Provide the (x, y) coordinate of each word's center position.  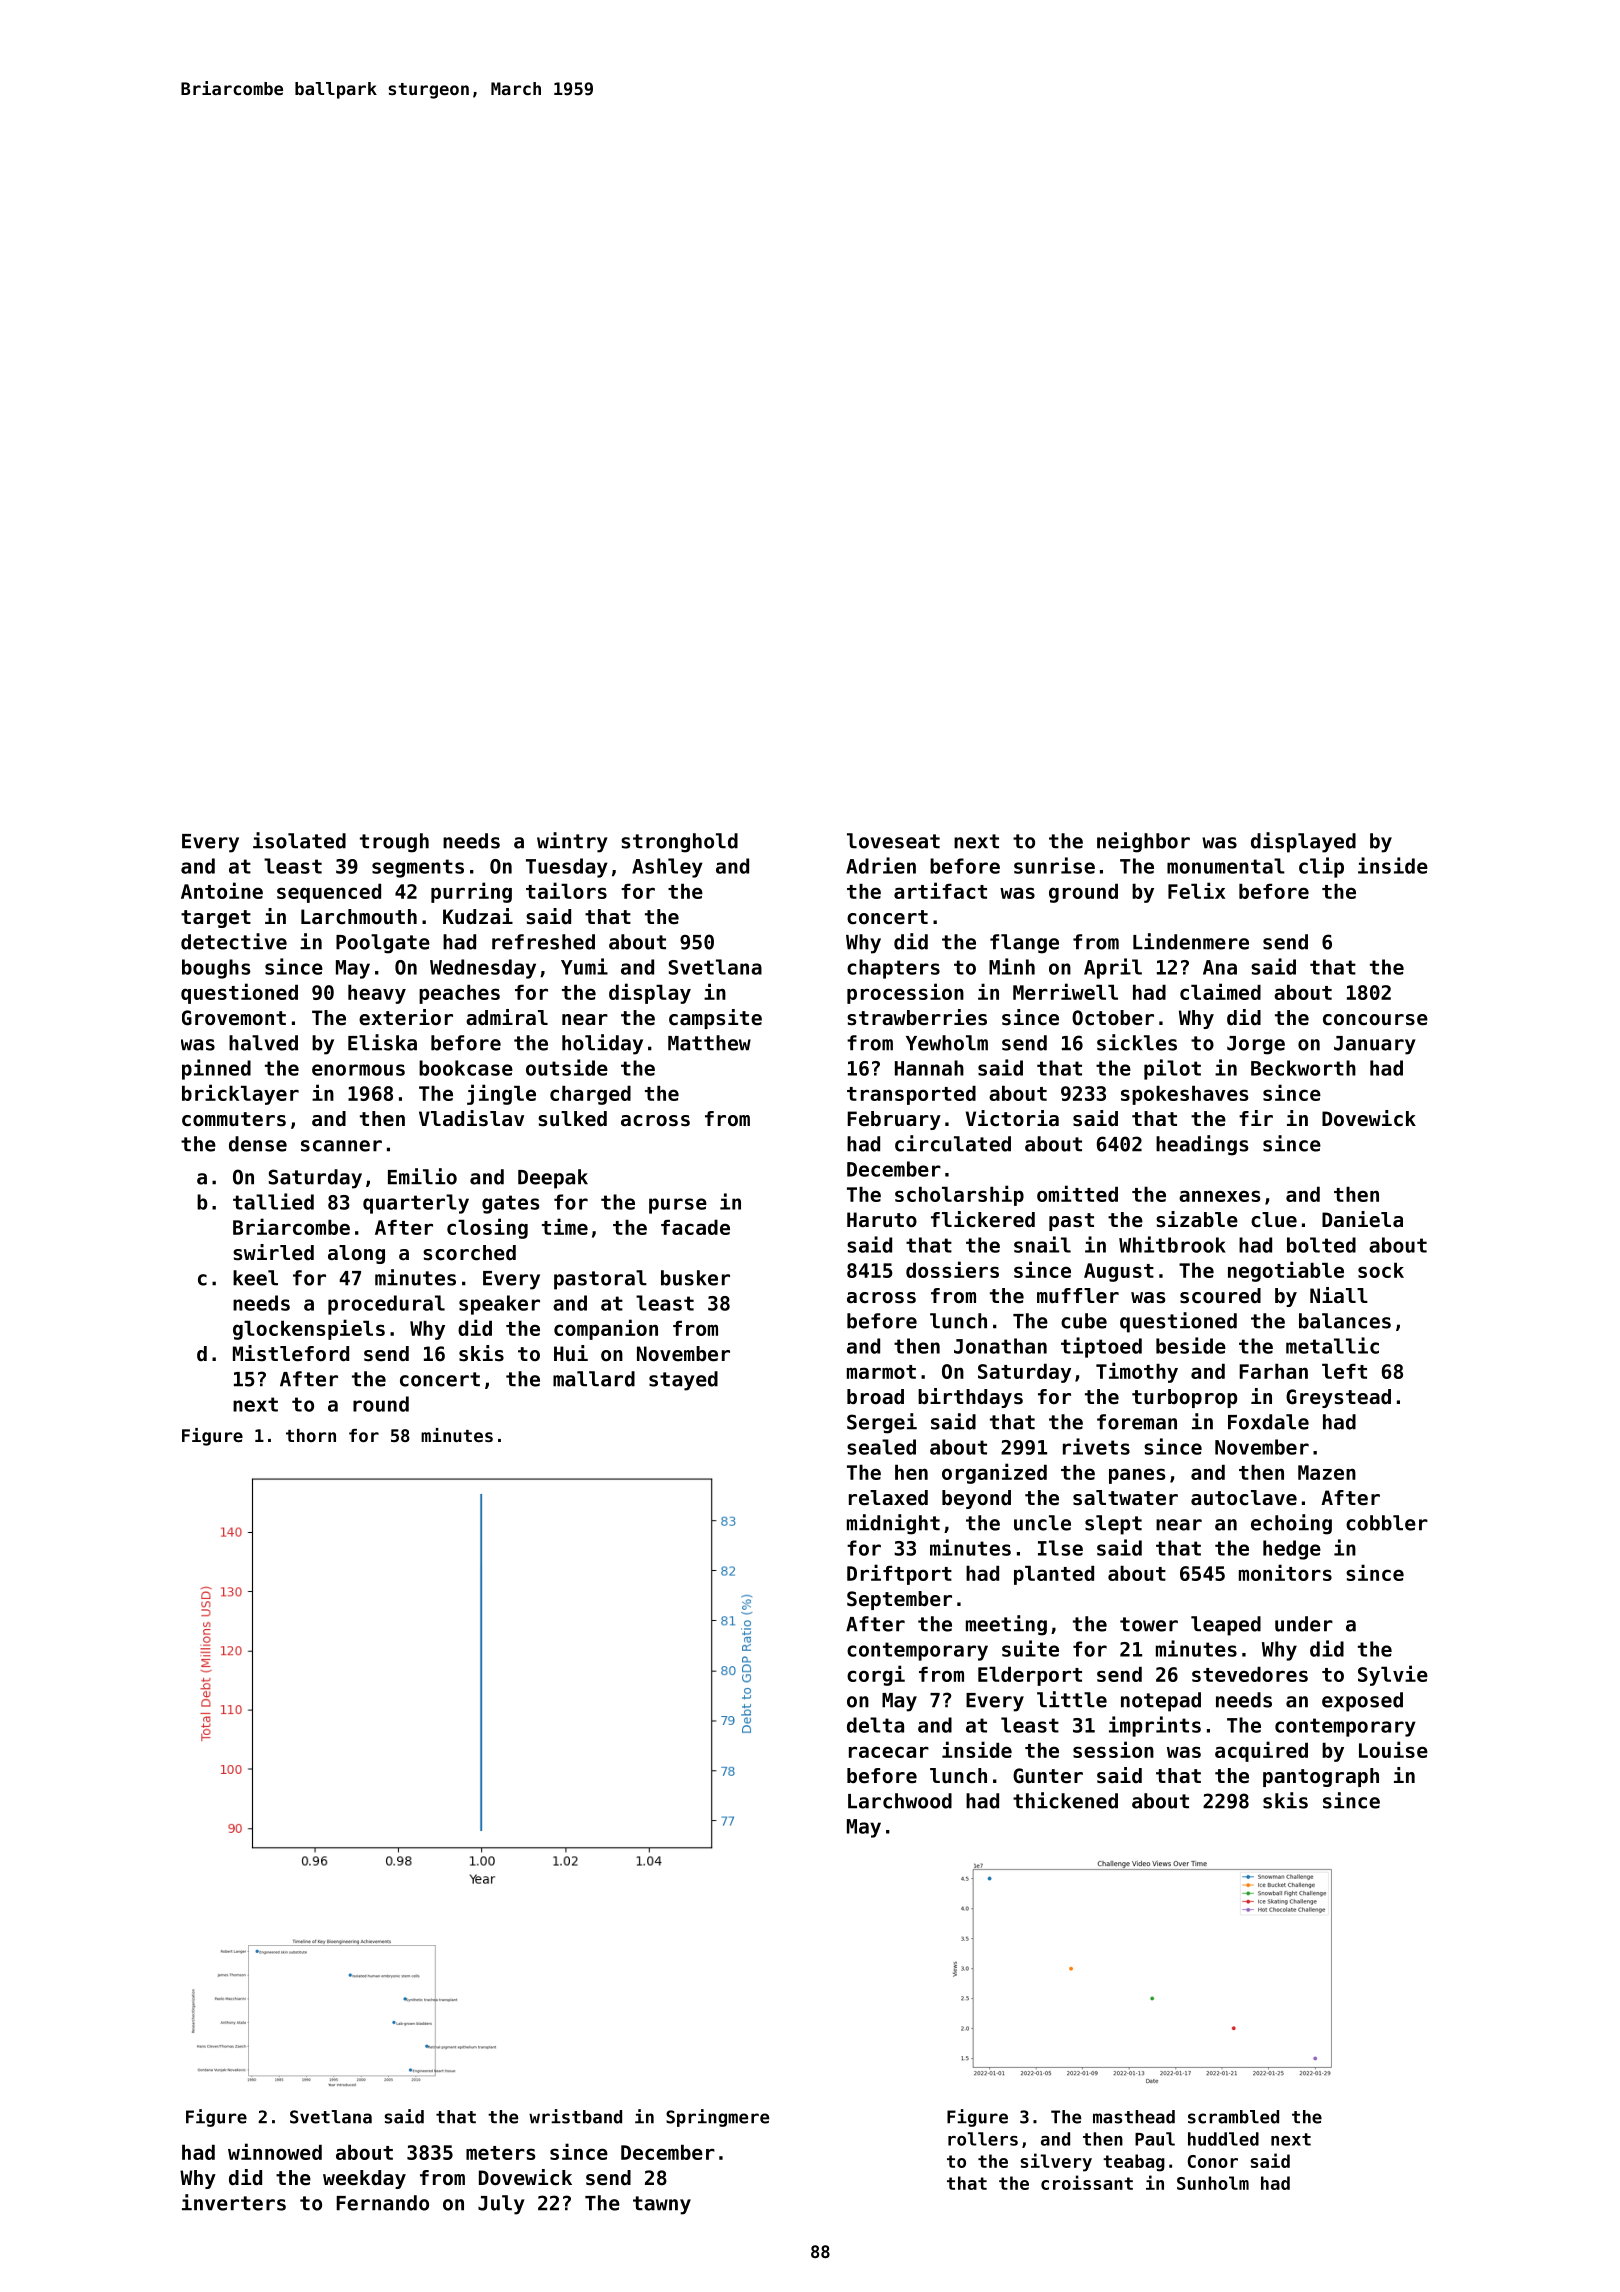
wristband (575, 2116)
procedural (386, 1305)
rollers (983, 2139)
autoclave (1244, 1498)
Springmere (717, 2118)
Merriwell (1065, 991)
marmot (881, 1372)
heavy (377, 994)
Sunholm (1213, 2183)
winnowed (275, 2151)
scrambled (1233, 2117)
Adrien (881, 865)
